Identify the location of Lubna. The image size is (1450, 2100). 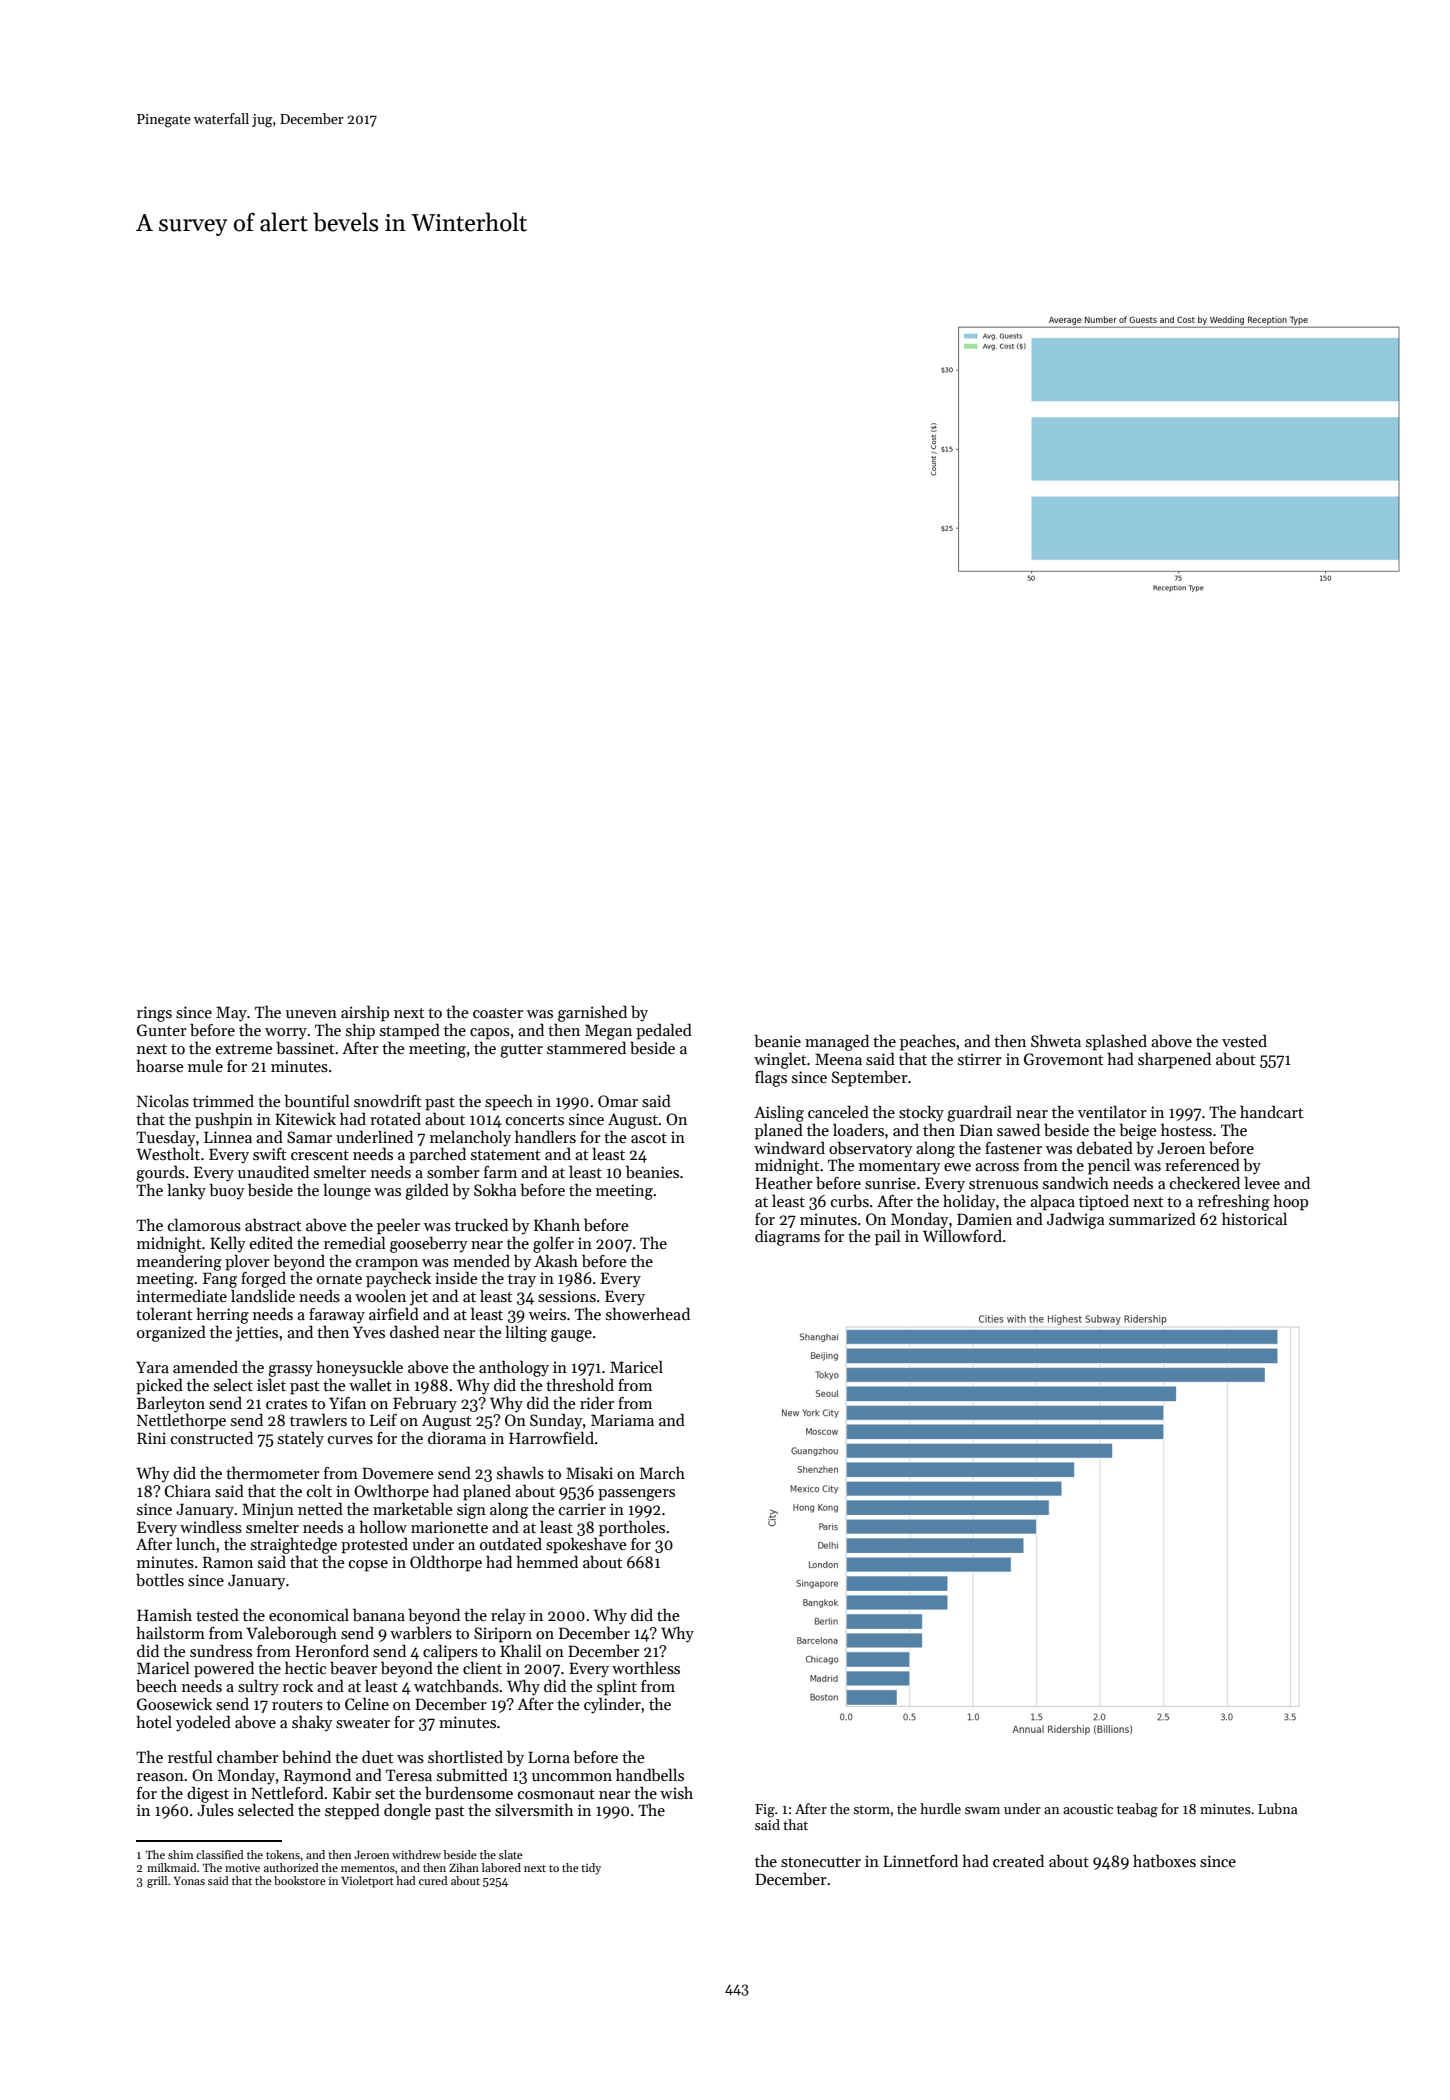
(1277, 1808).
